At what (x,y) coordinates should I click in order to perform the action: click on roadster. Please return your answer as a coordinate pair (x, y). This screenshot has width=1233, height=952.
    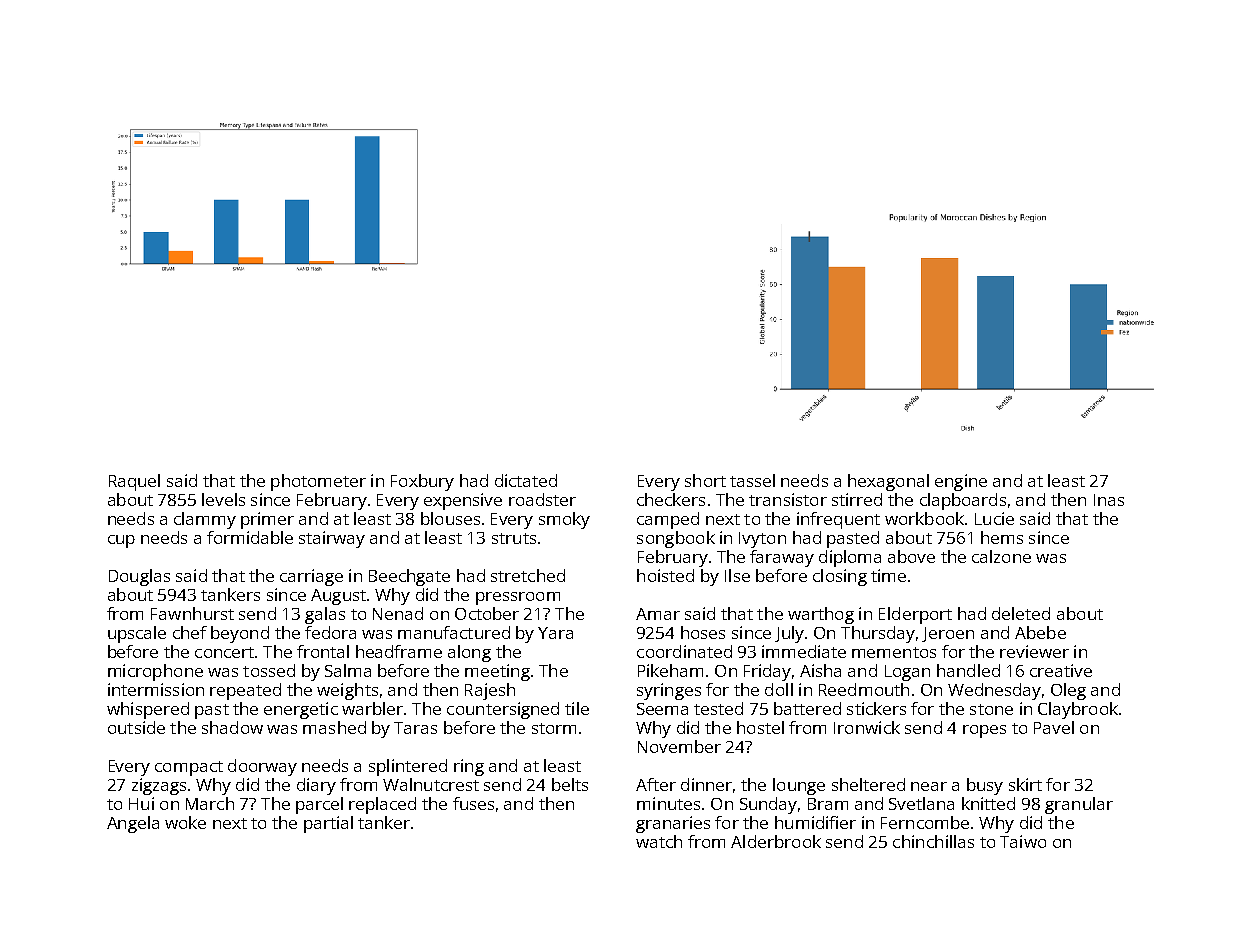
    Looking at the image, I should click on (542, 499).
